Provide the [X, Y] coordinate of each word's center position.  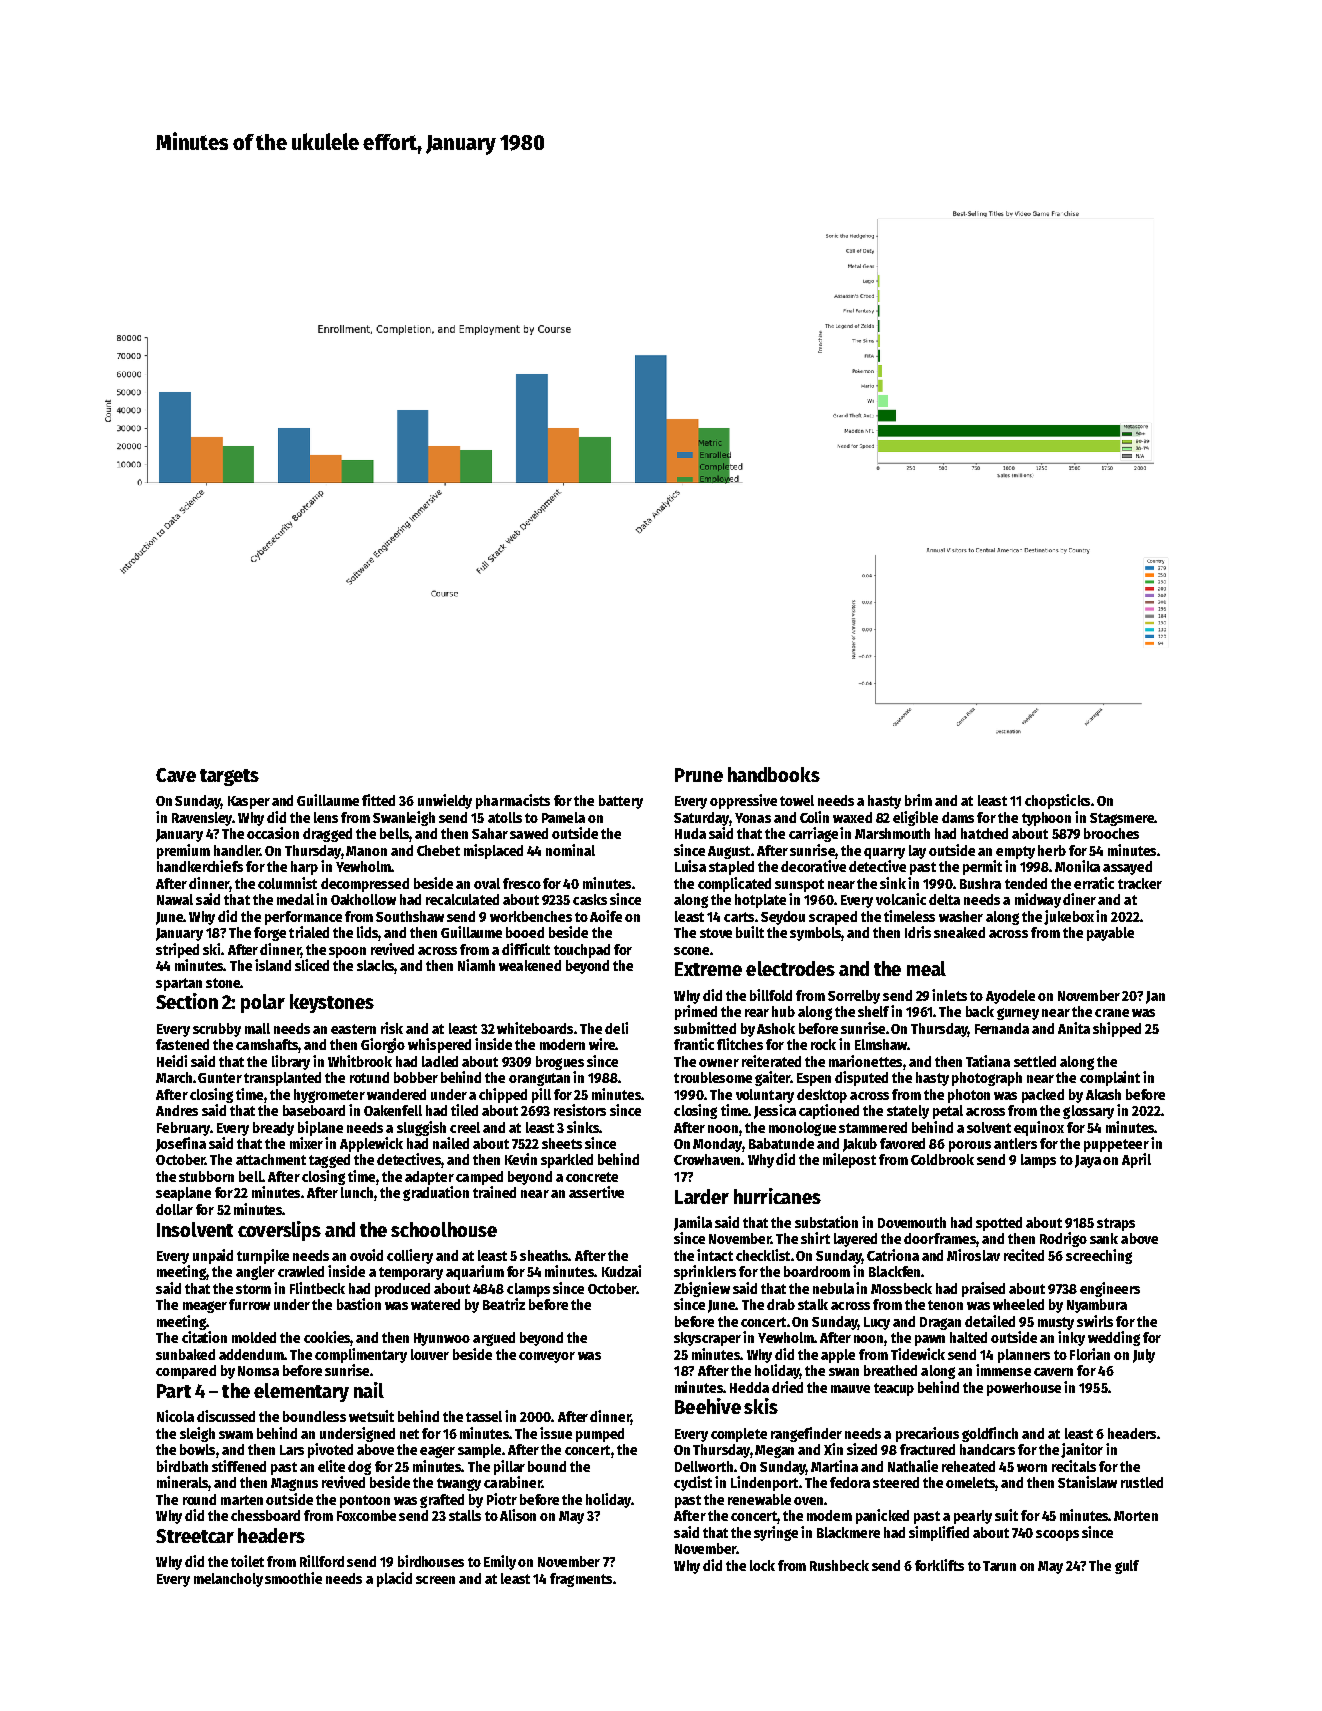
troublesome [713, 1077]
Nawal [175, 899]
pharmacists [513, 801]
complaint [1110, 1078]
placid [394, 1579]
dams [958, 817]
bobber [416, 1077]
